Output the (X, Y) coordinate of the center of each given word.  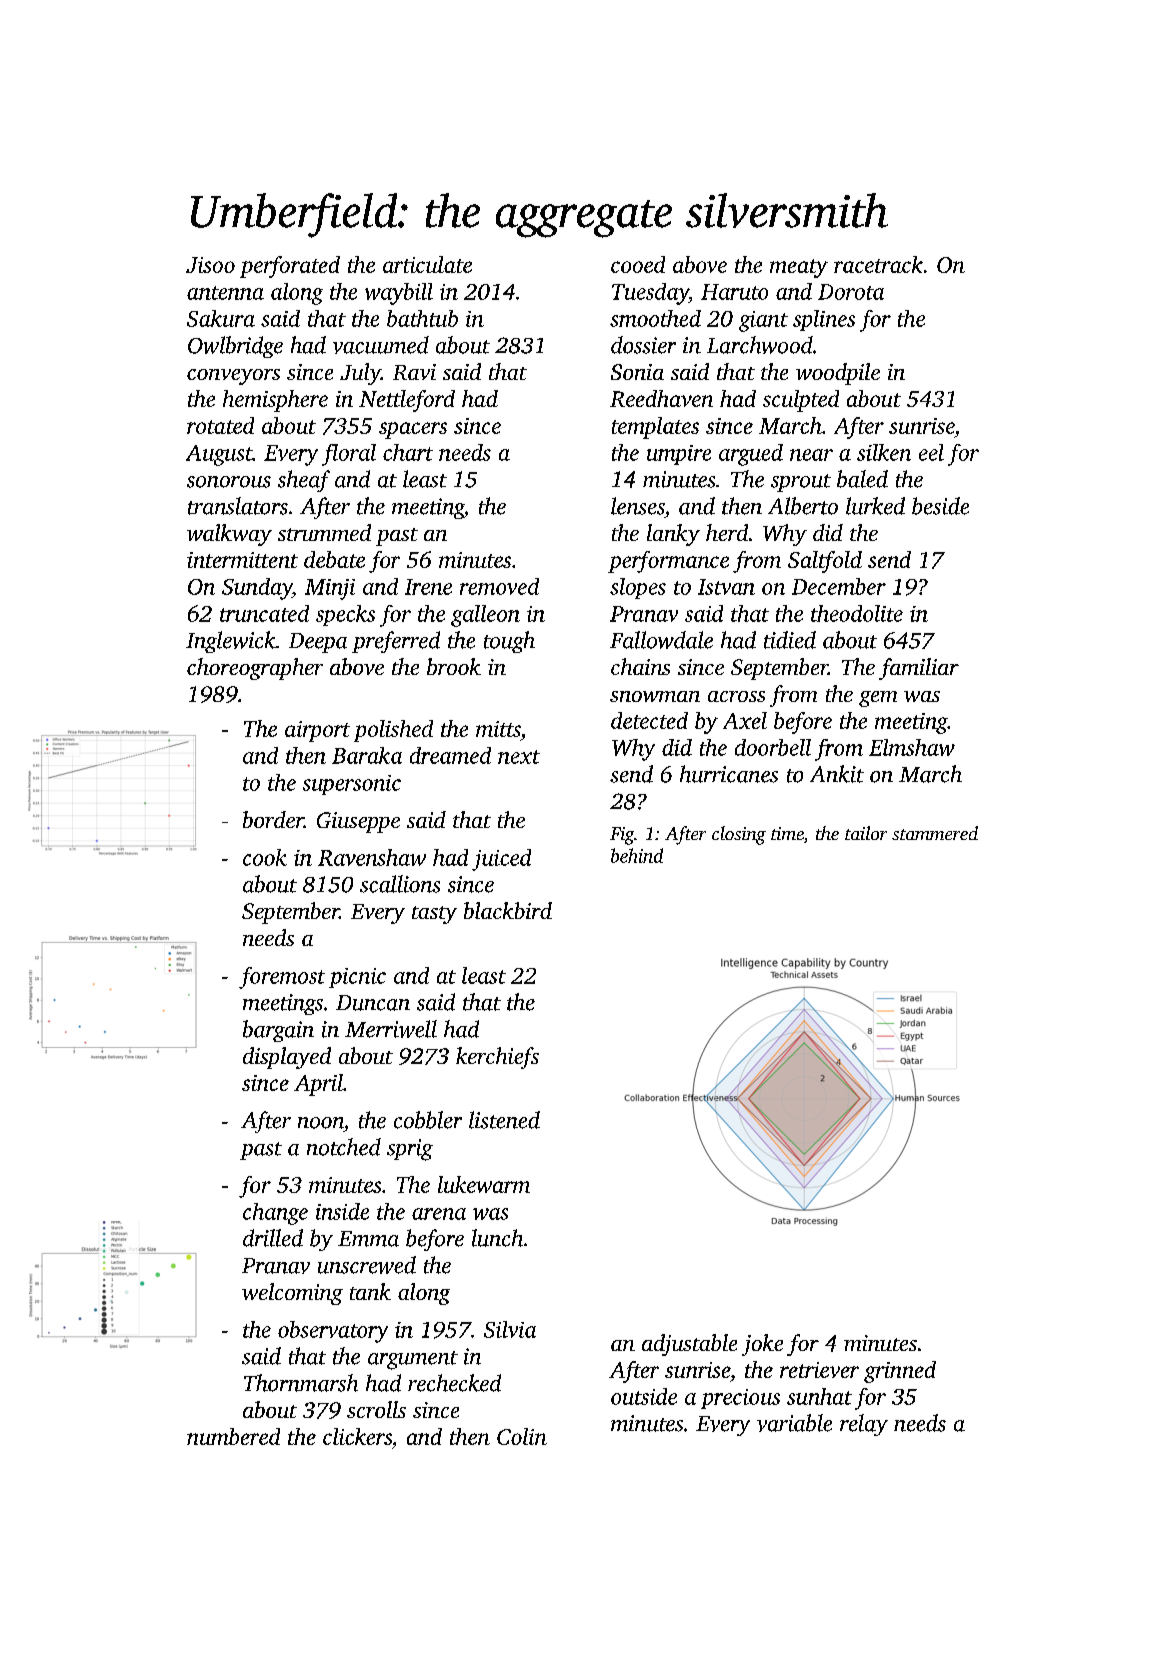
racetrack (878, 264)
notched (344, 1147)
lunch (497, 1238)
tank (370, 1291)
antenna (225, 293)
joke (762, 1345)
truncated (264, 613)
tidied (790, 640)
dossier (643, 345)
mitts (498, 729)
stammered (935, 833)
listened (504, 1120)
